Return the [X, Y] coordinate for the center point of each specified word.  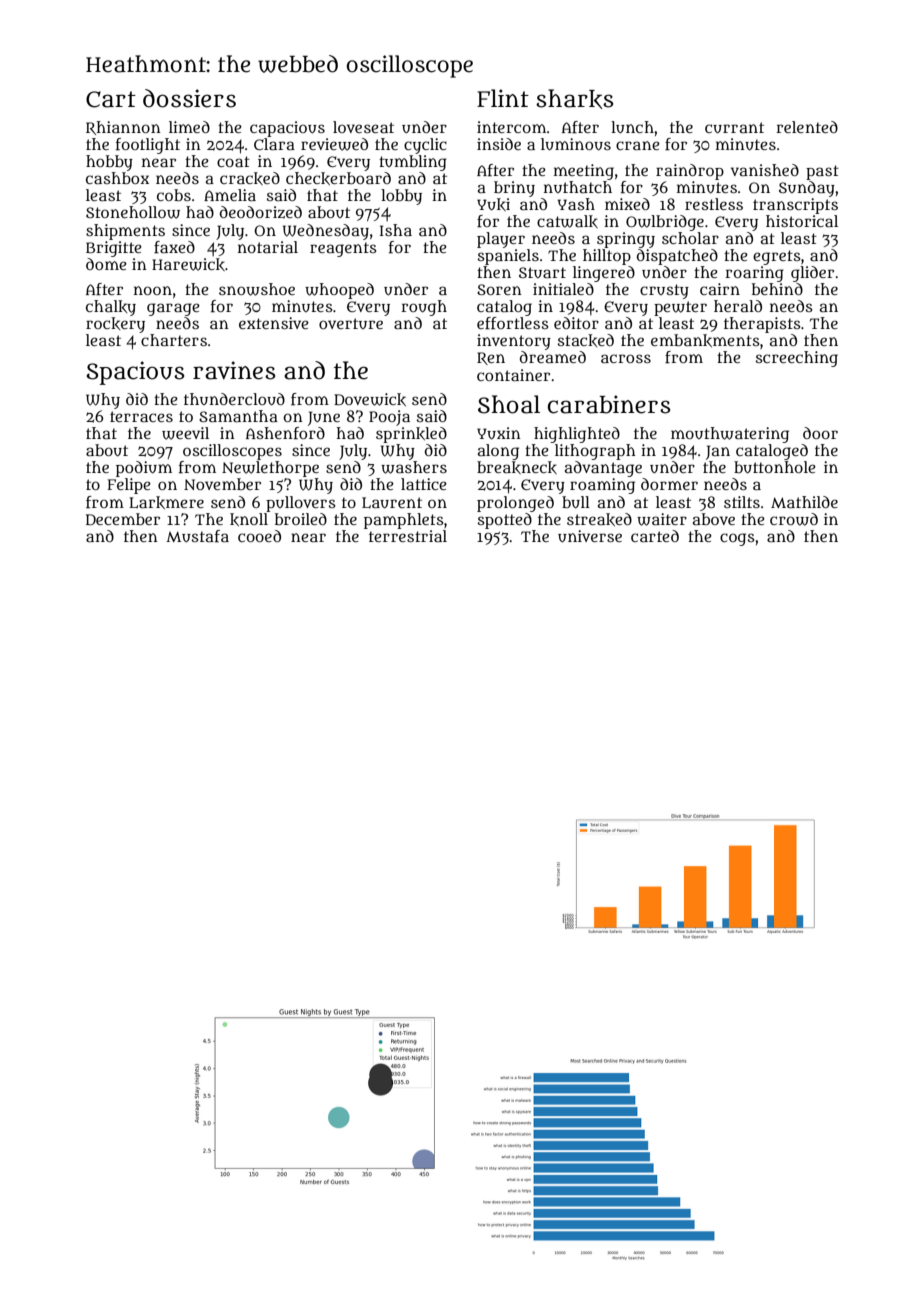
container [513, 375]
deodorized [261, 212]
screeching [797, 359]
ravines [234, 370]
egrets [777, 257]
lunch [632, 127]
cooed [259, 536]
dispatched [677, 257]
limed [189, 127]
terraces [141, 416]
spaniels [508, 257]
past [822, 172]
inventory [514, 342]
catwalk [567, 221]
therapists [762, 325]
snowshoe [257, 289]
